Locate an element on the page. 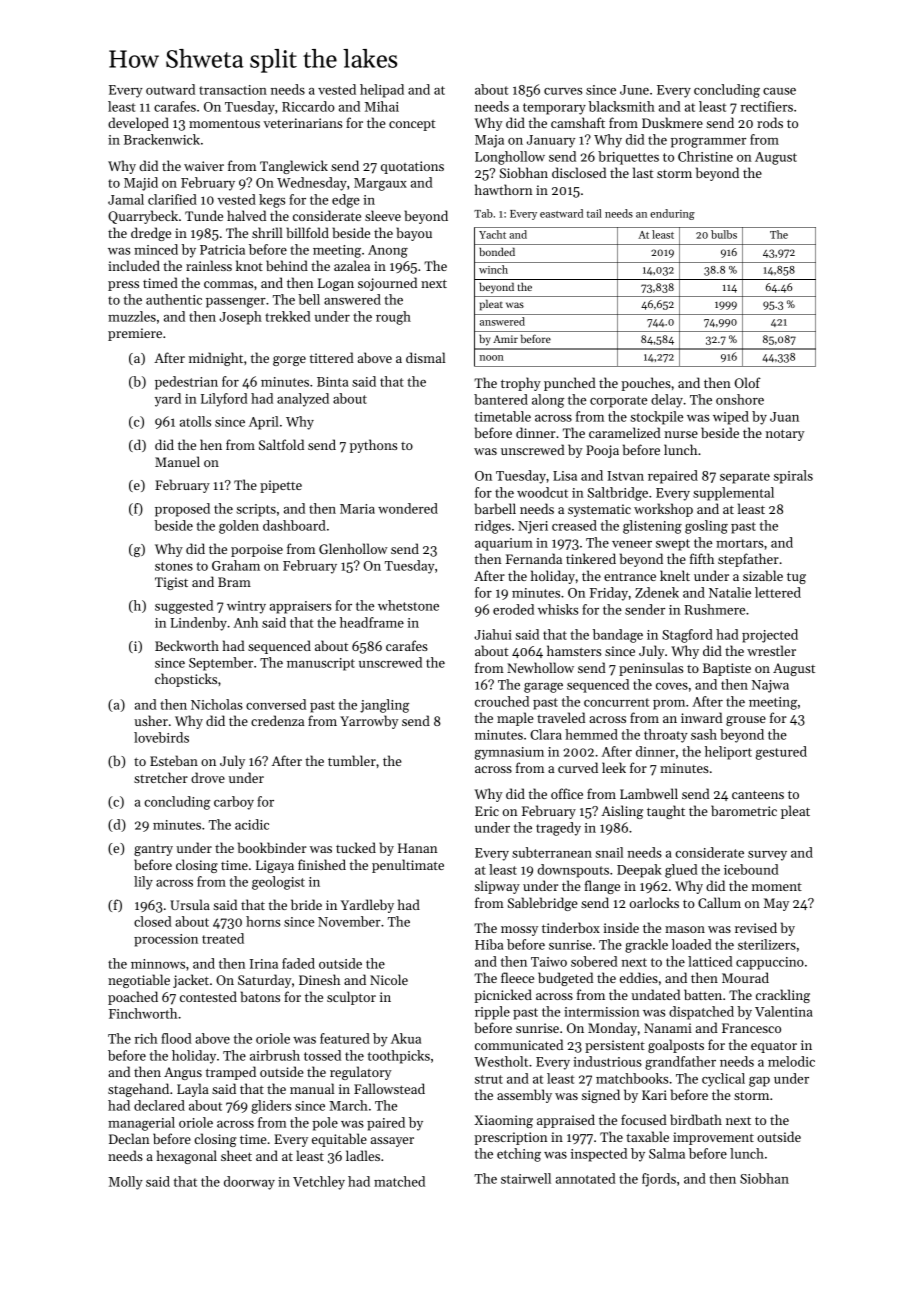 This image has height=1308, width=924. cause is located at coordinates (779, 91).
